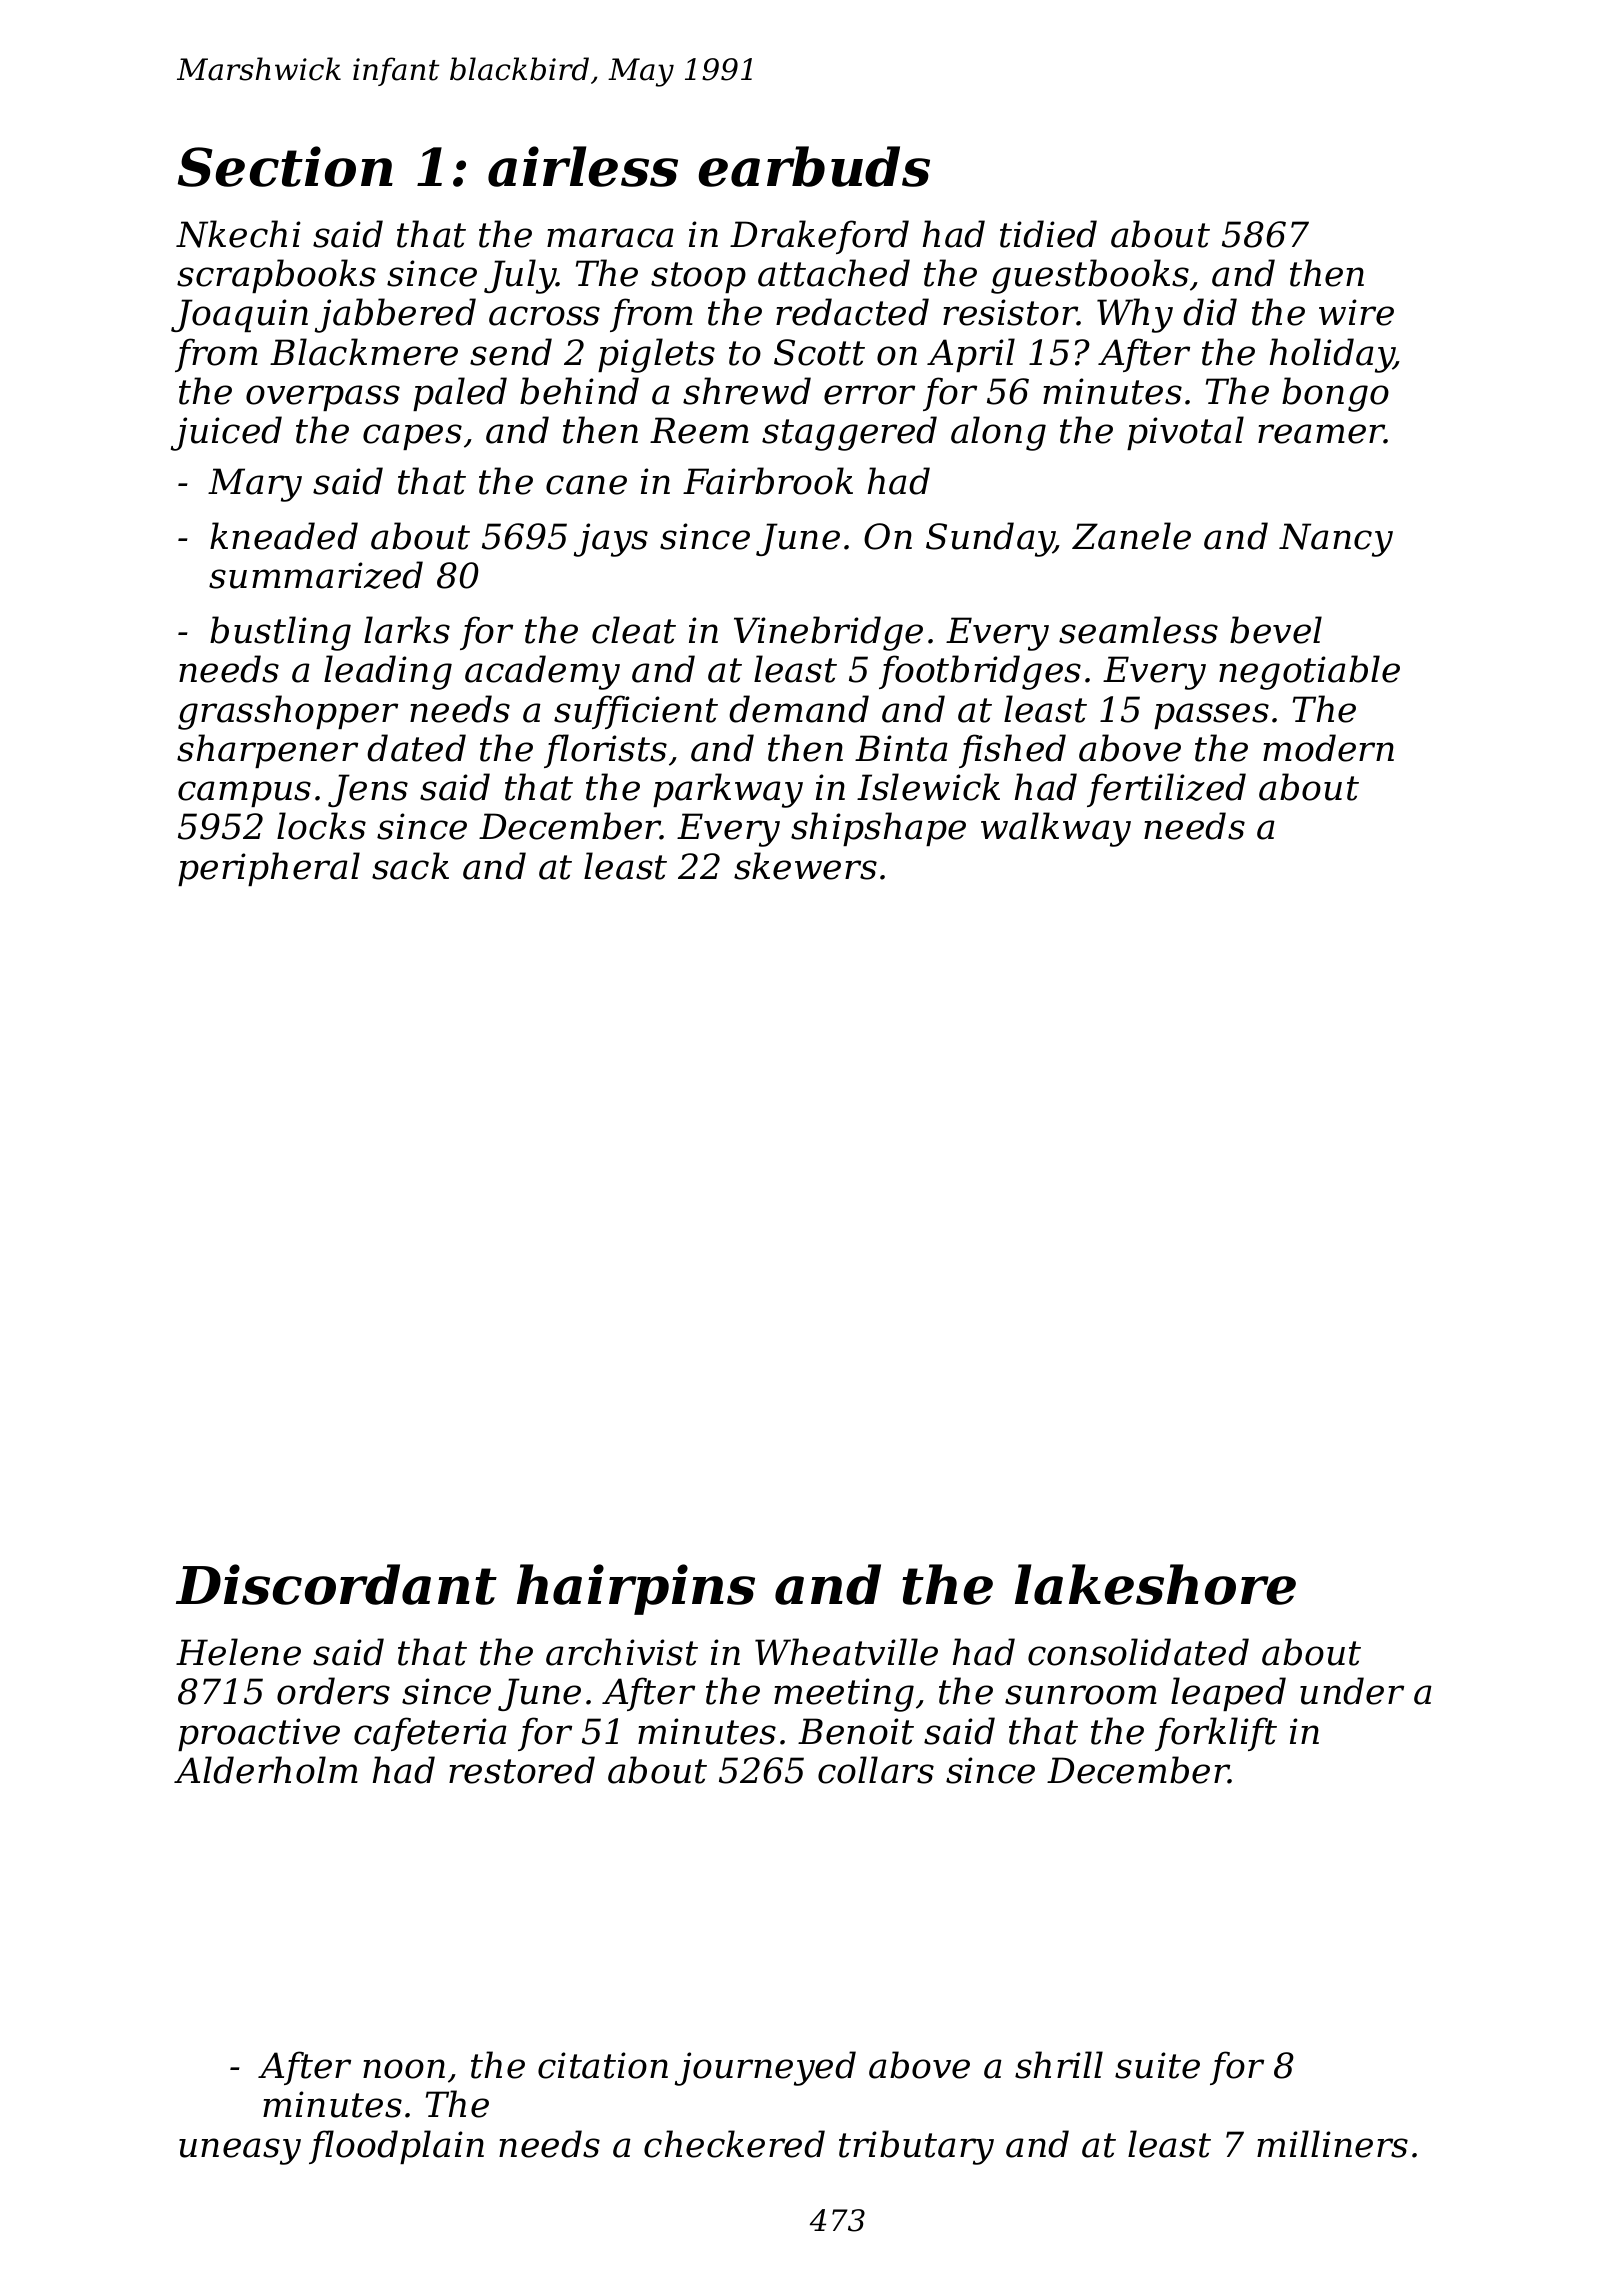  I want to click on orders, so click(333, 1691).
